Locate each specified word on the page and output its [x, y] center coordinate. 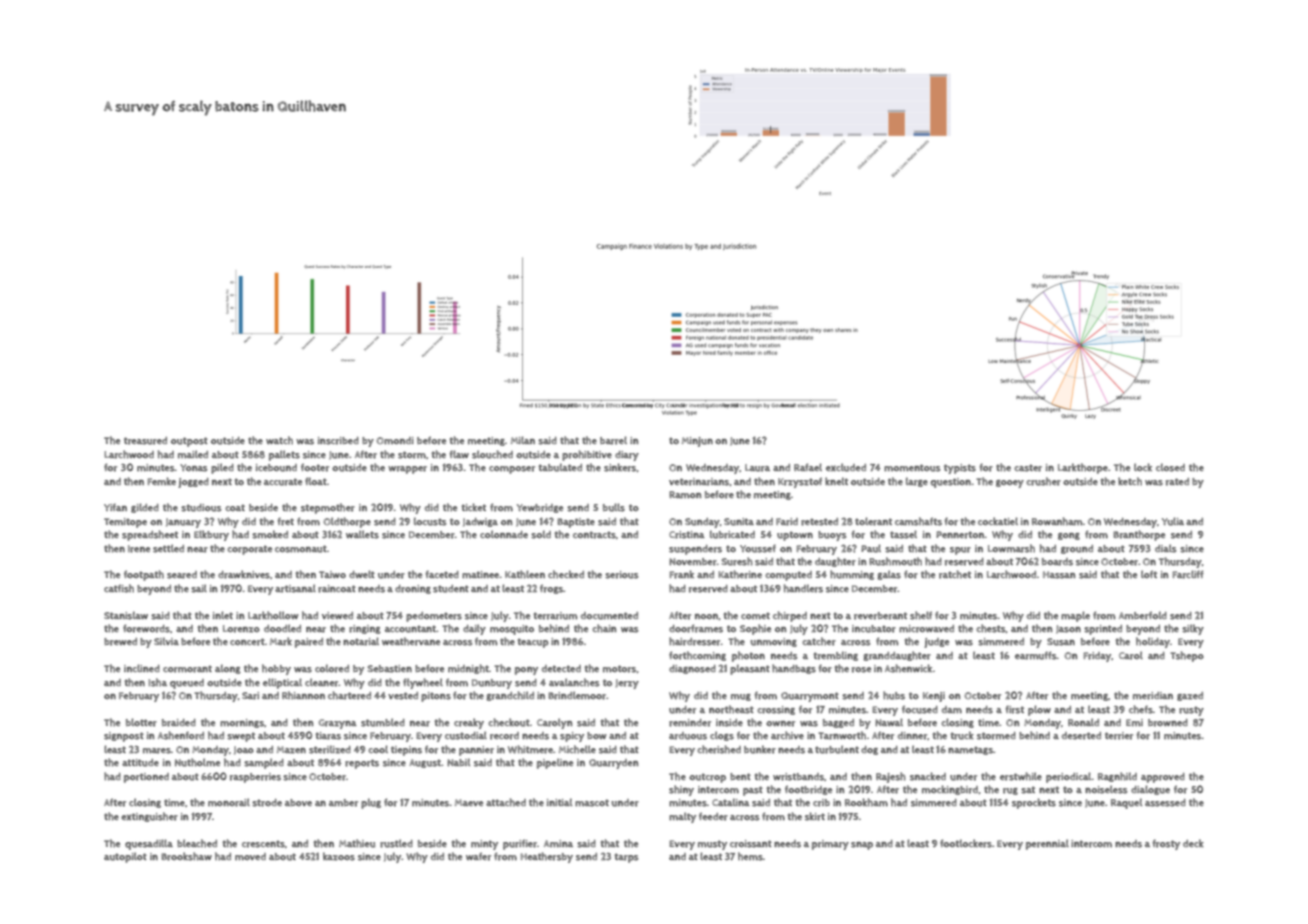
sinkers [620, 467]
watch [279, 440]
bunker [760, 749]
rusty [1191, 711]
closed [1170, 467]
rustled [396, 843]
